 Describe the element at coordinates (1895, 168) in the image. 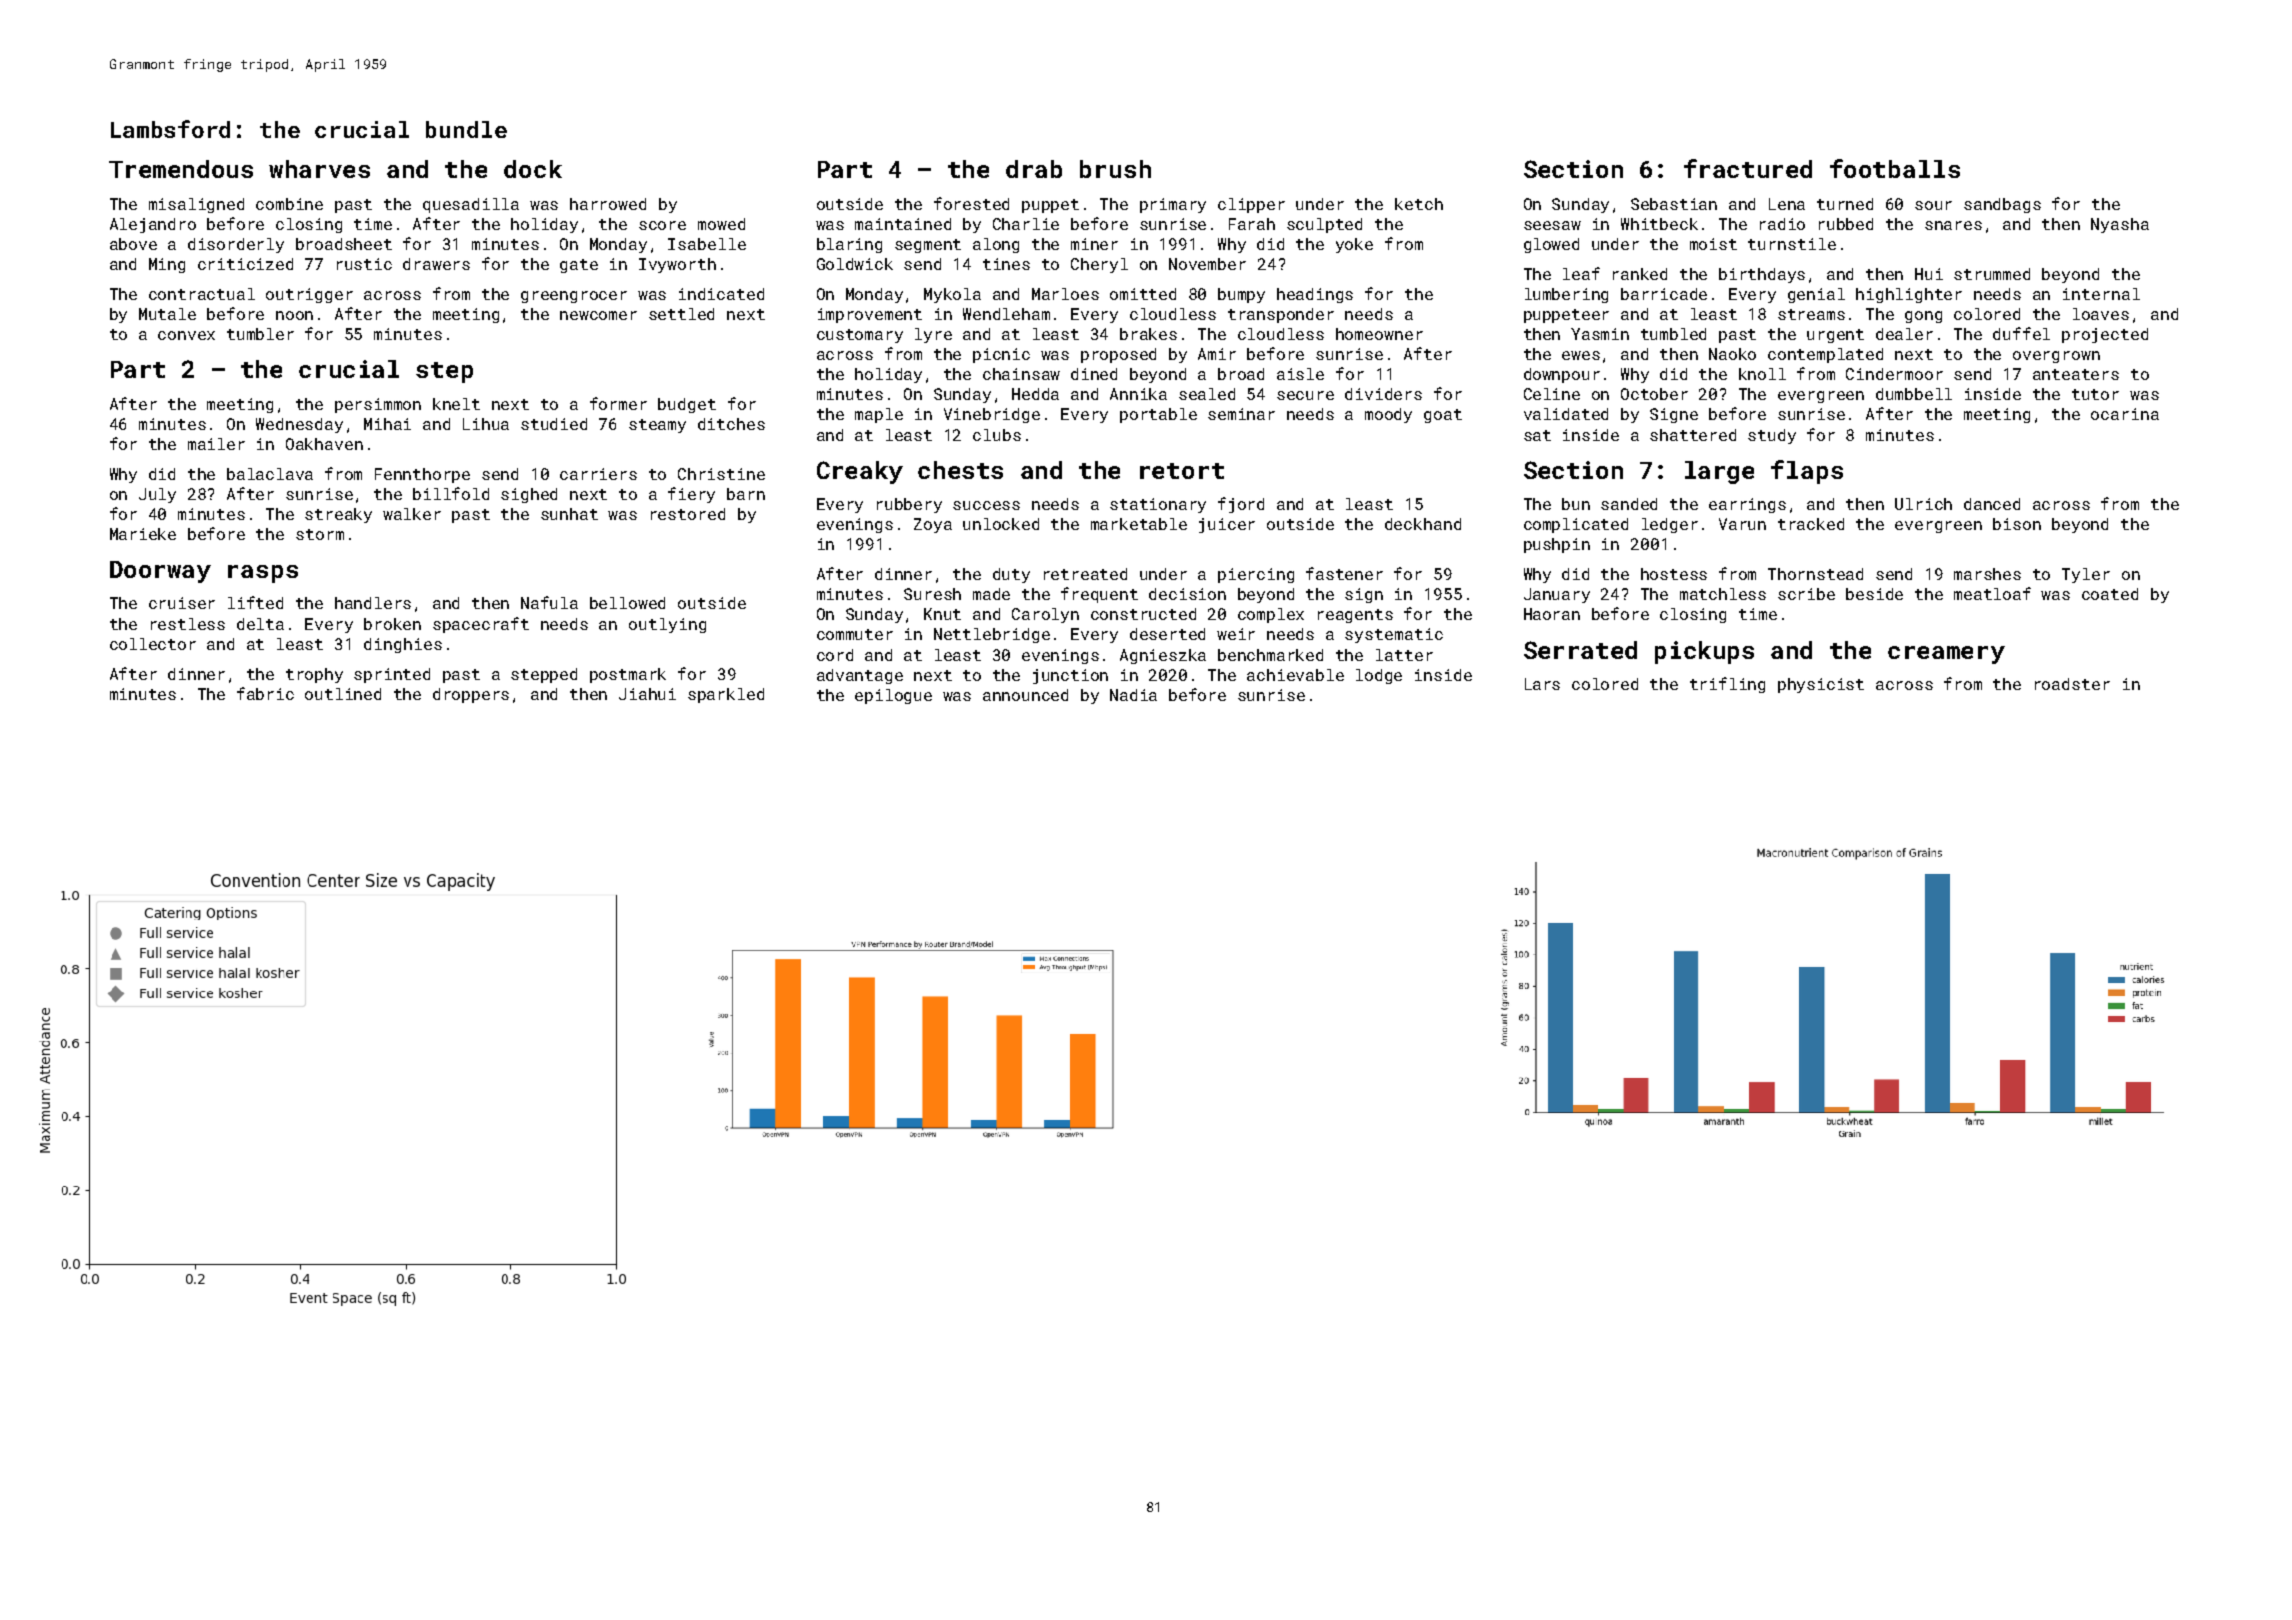

I see `footballs` at that location.
